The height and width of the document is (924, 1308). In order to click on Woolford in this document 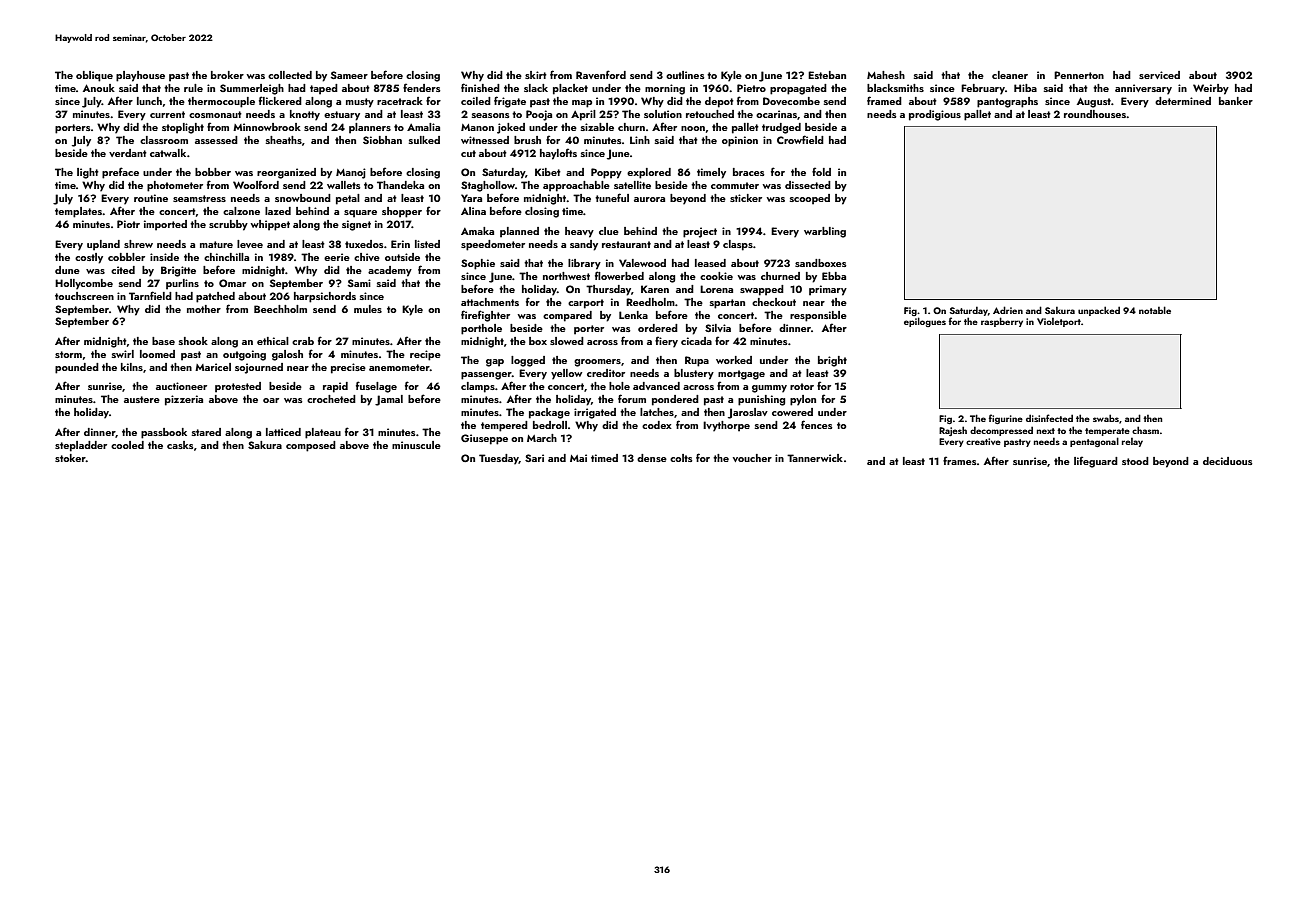, I will do `click(256, 184)`.
